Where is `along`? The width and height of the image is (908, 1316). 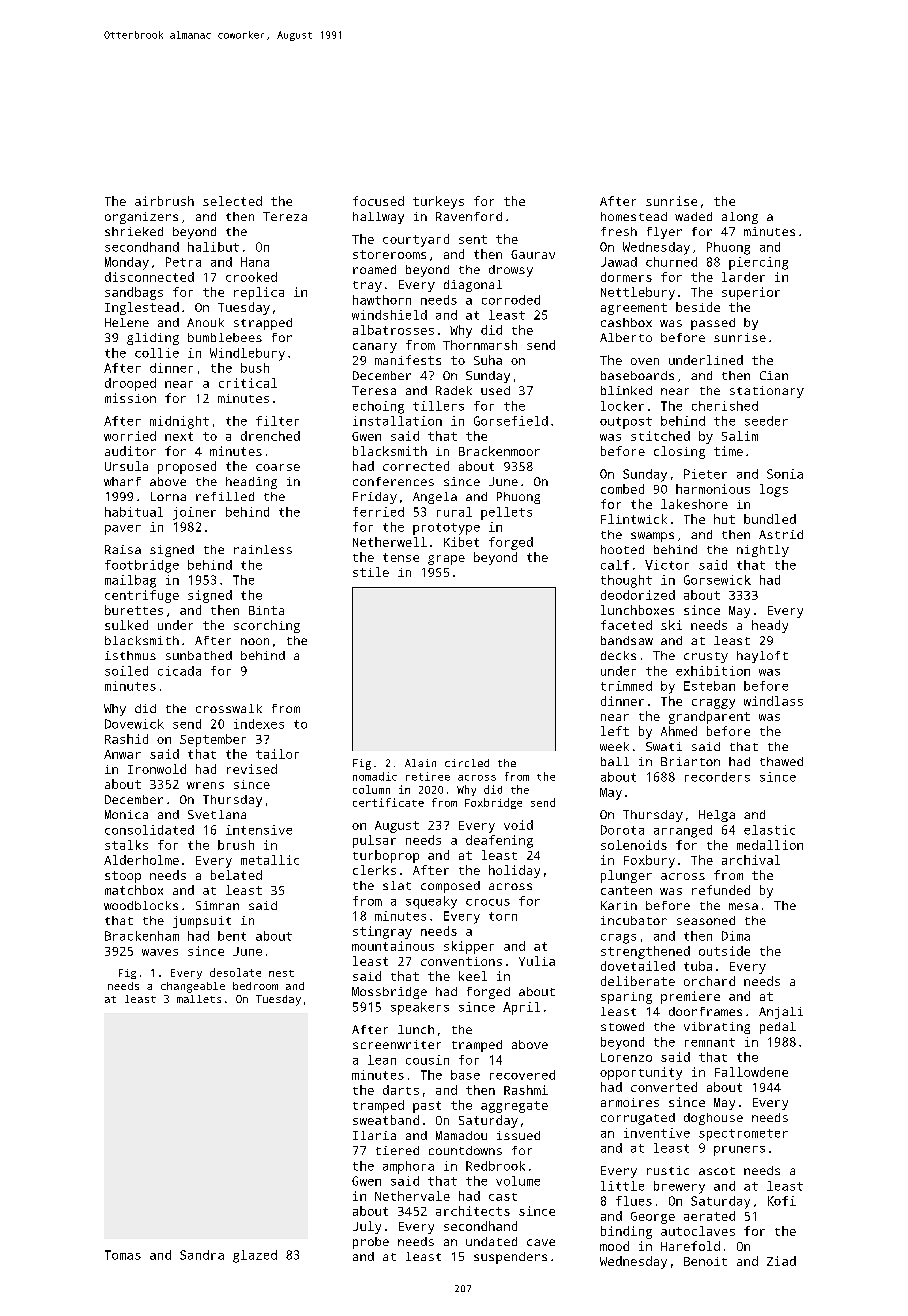 along is located at coordinates (740, 218).
